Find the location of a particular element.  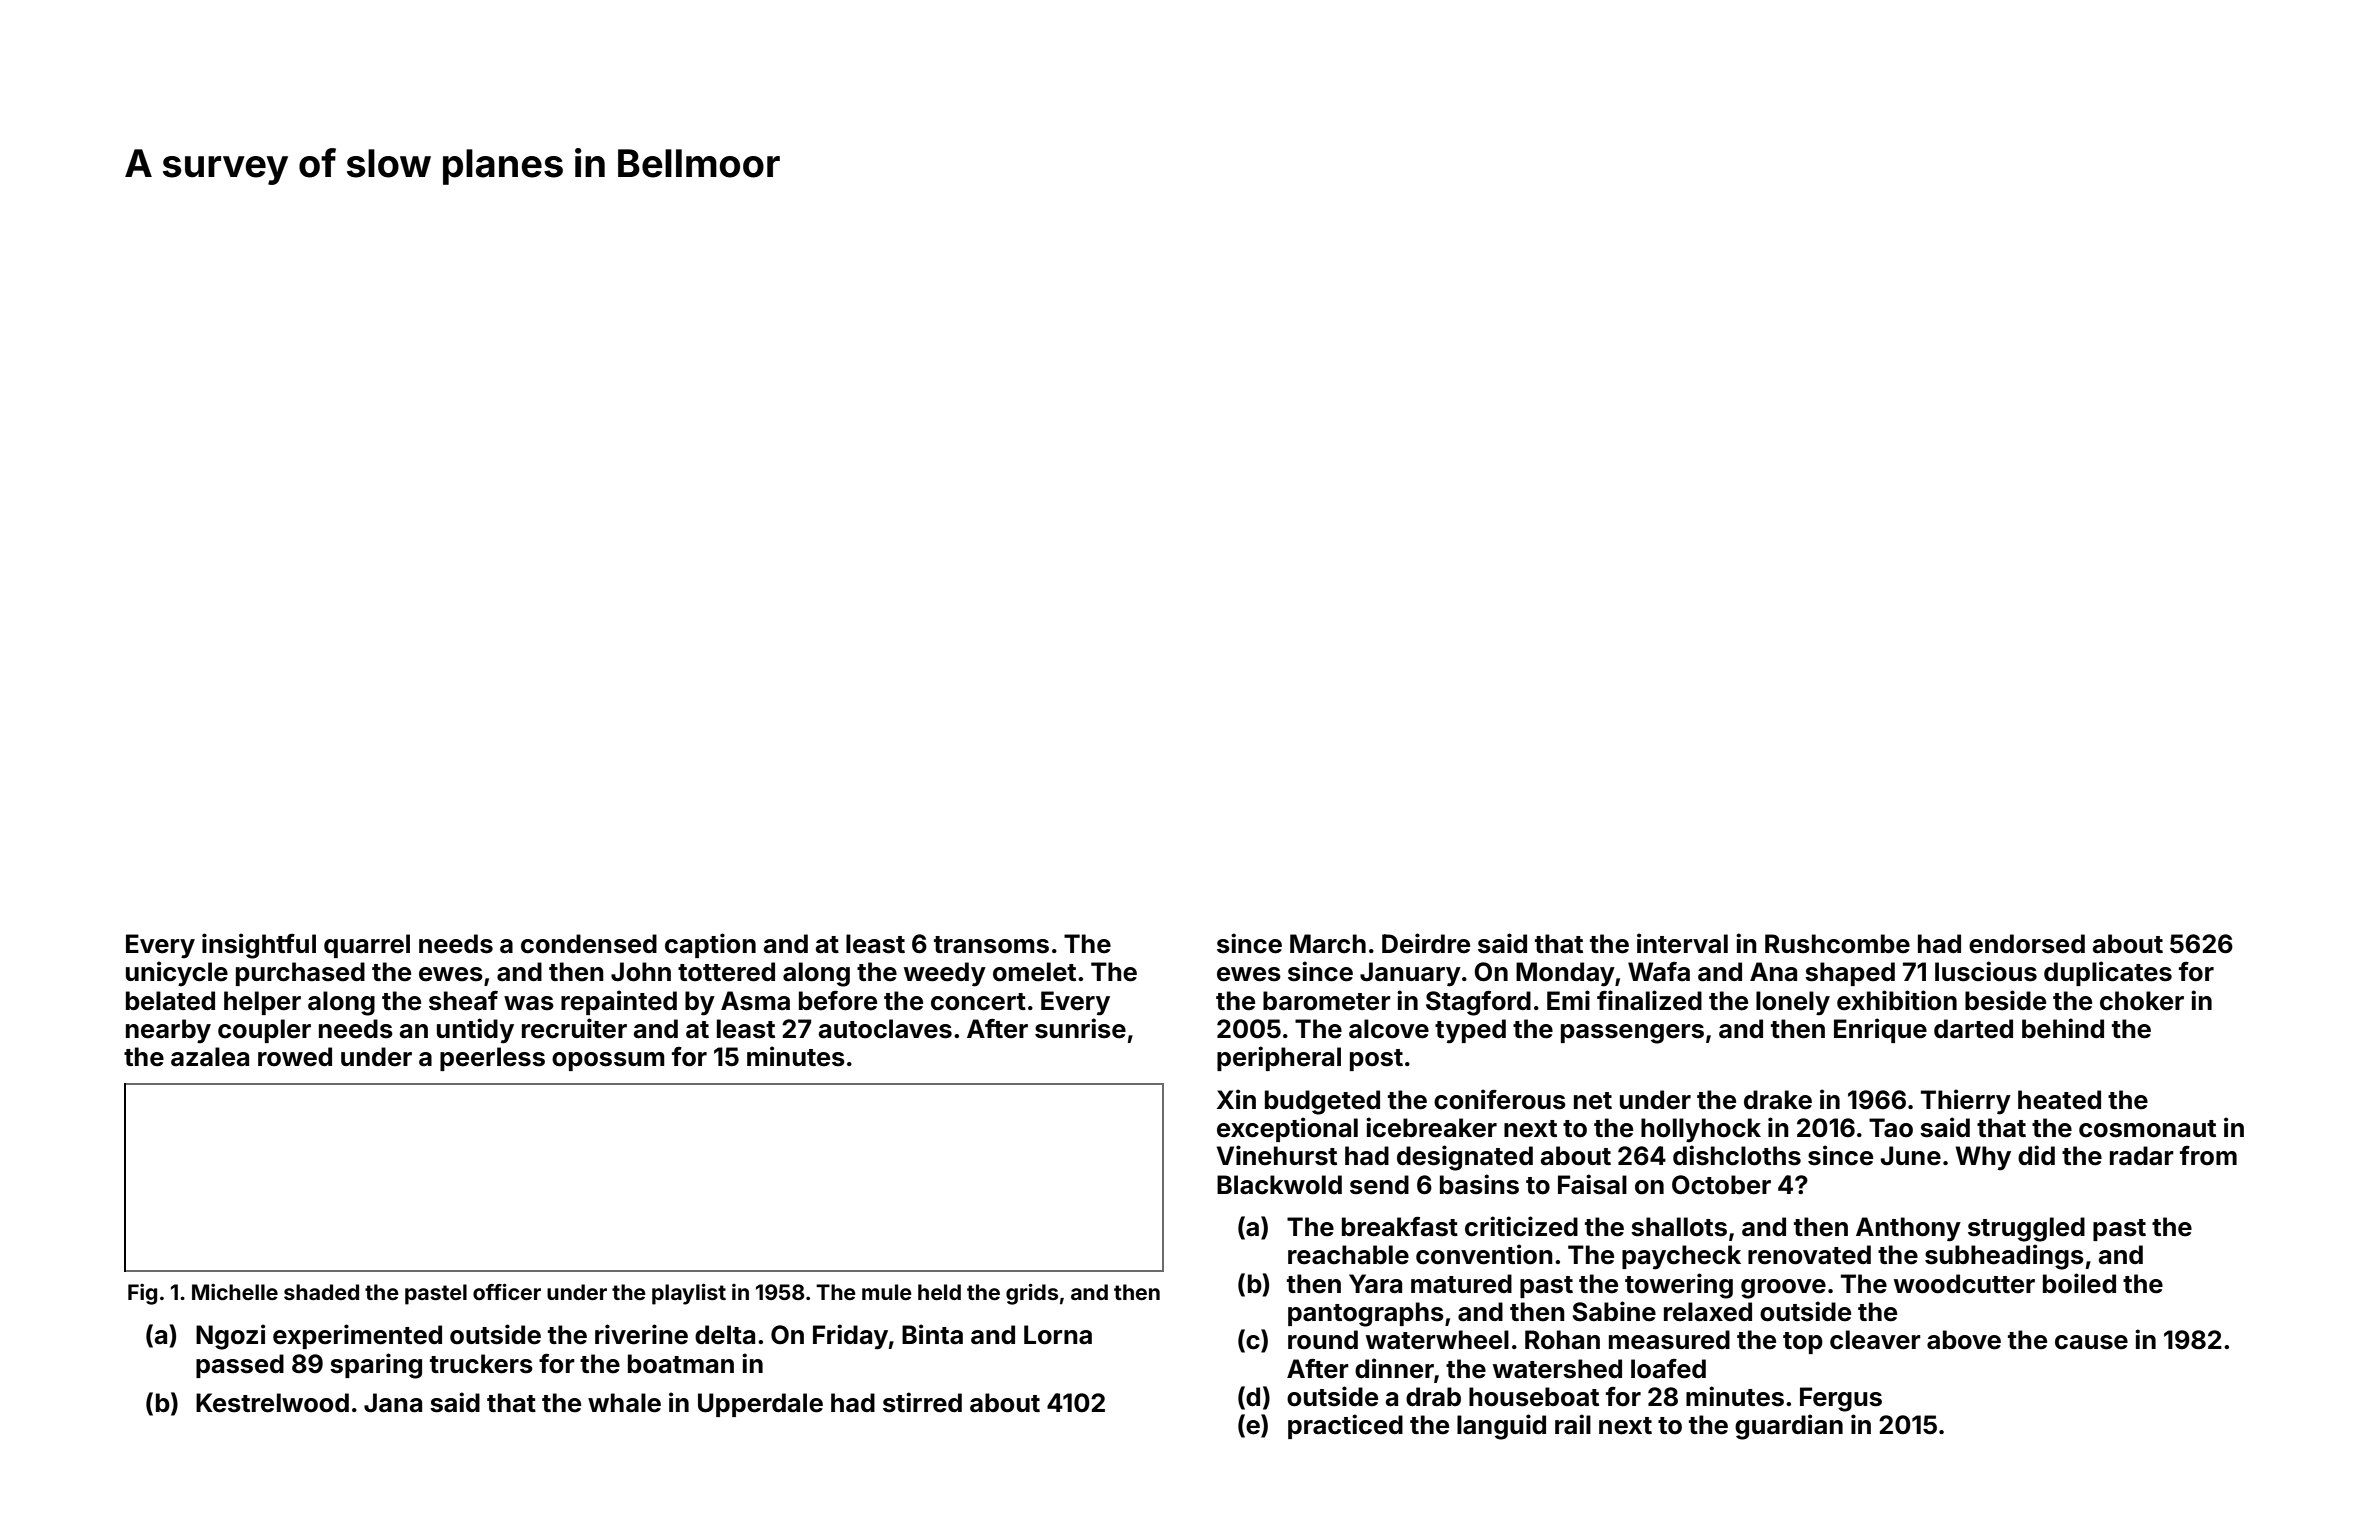

opossum is located at coordinates (608, 1061).
